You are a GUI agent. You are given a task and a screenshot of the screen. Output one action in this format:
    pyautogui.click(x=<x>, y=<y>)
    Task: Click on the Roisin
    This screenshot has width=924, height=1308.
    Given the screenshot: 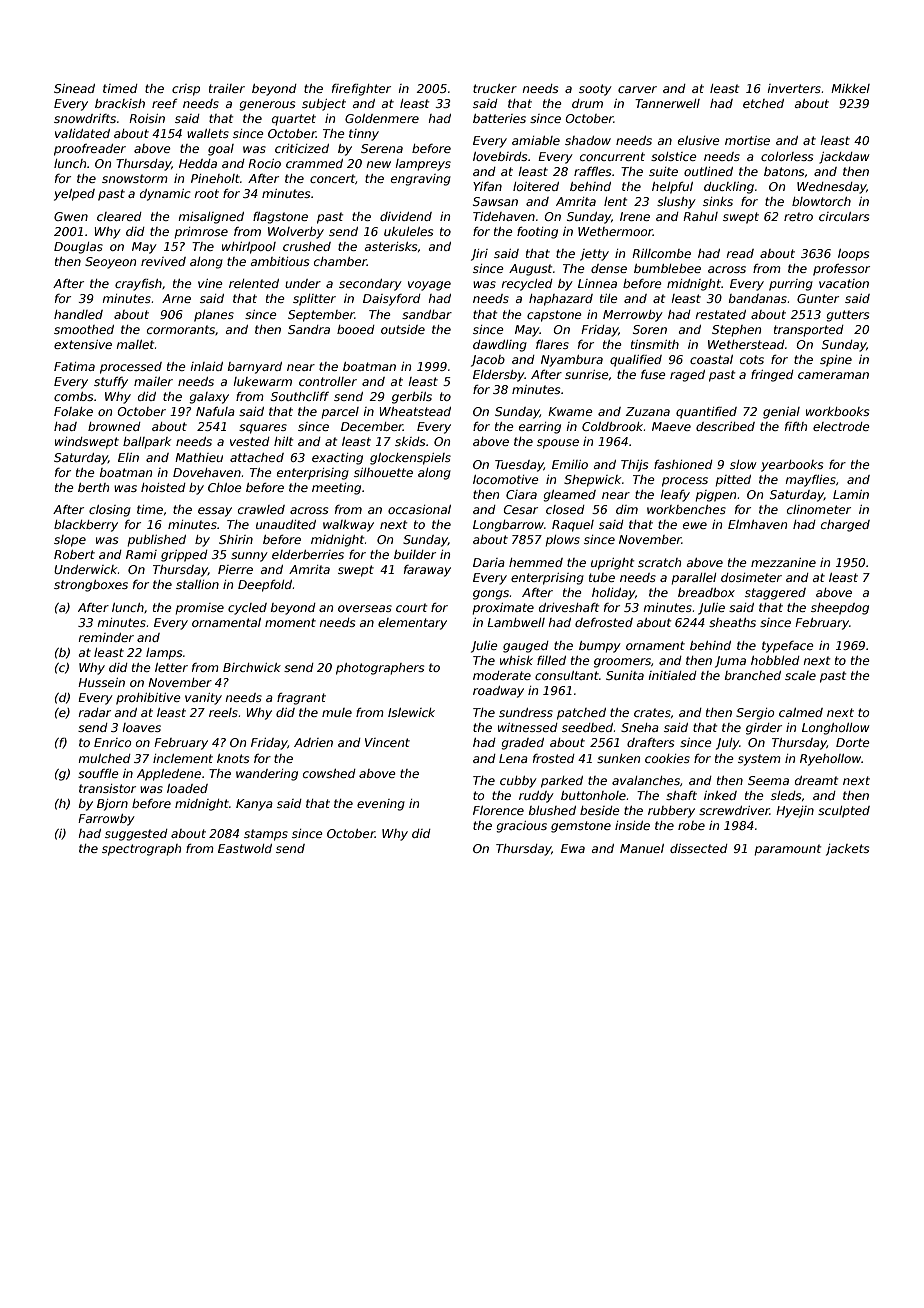 What is the action you would take?
    pyautogui.click(x=147, y=118)
